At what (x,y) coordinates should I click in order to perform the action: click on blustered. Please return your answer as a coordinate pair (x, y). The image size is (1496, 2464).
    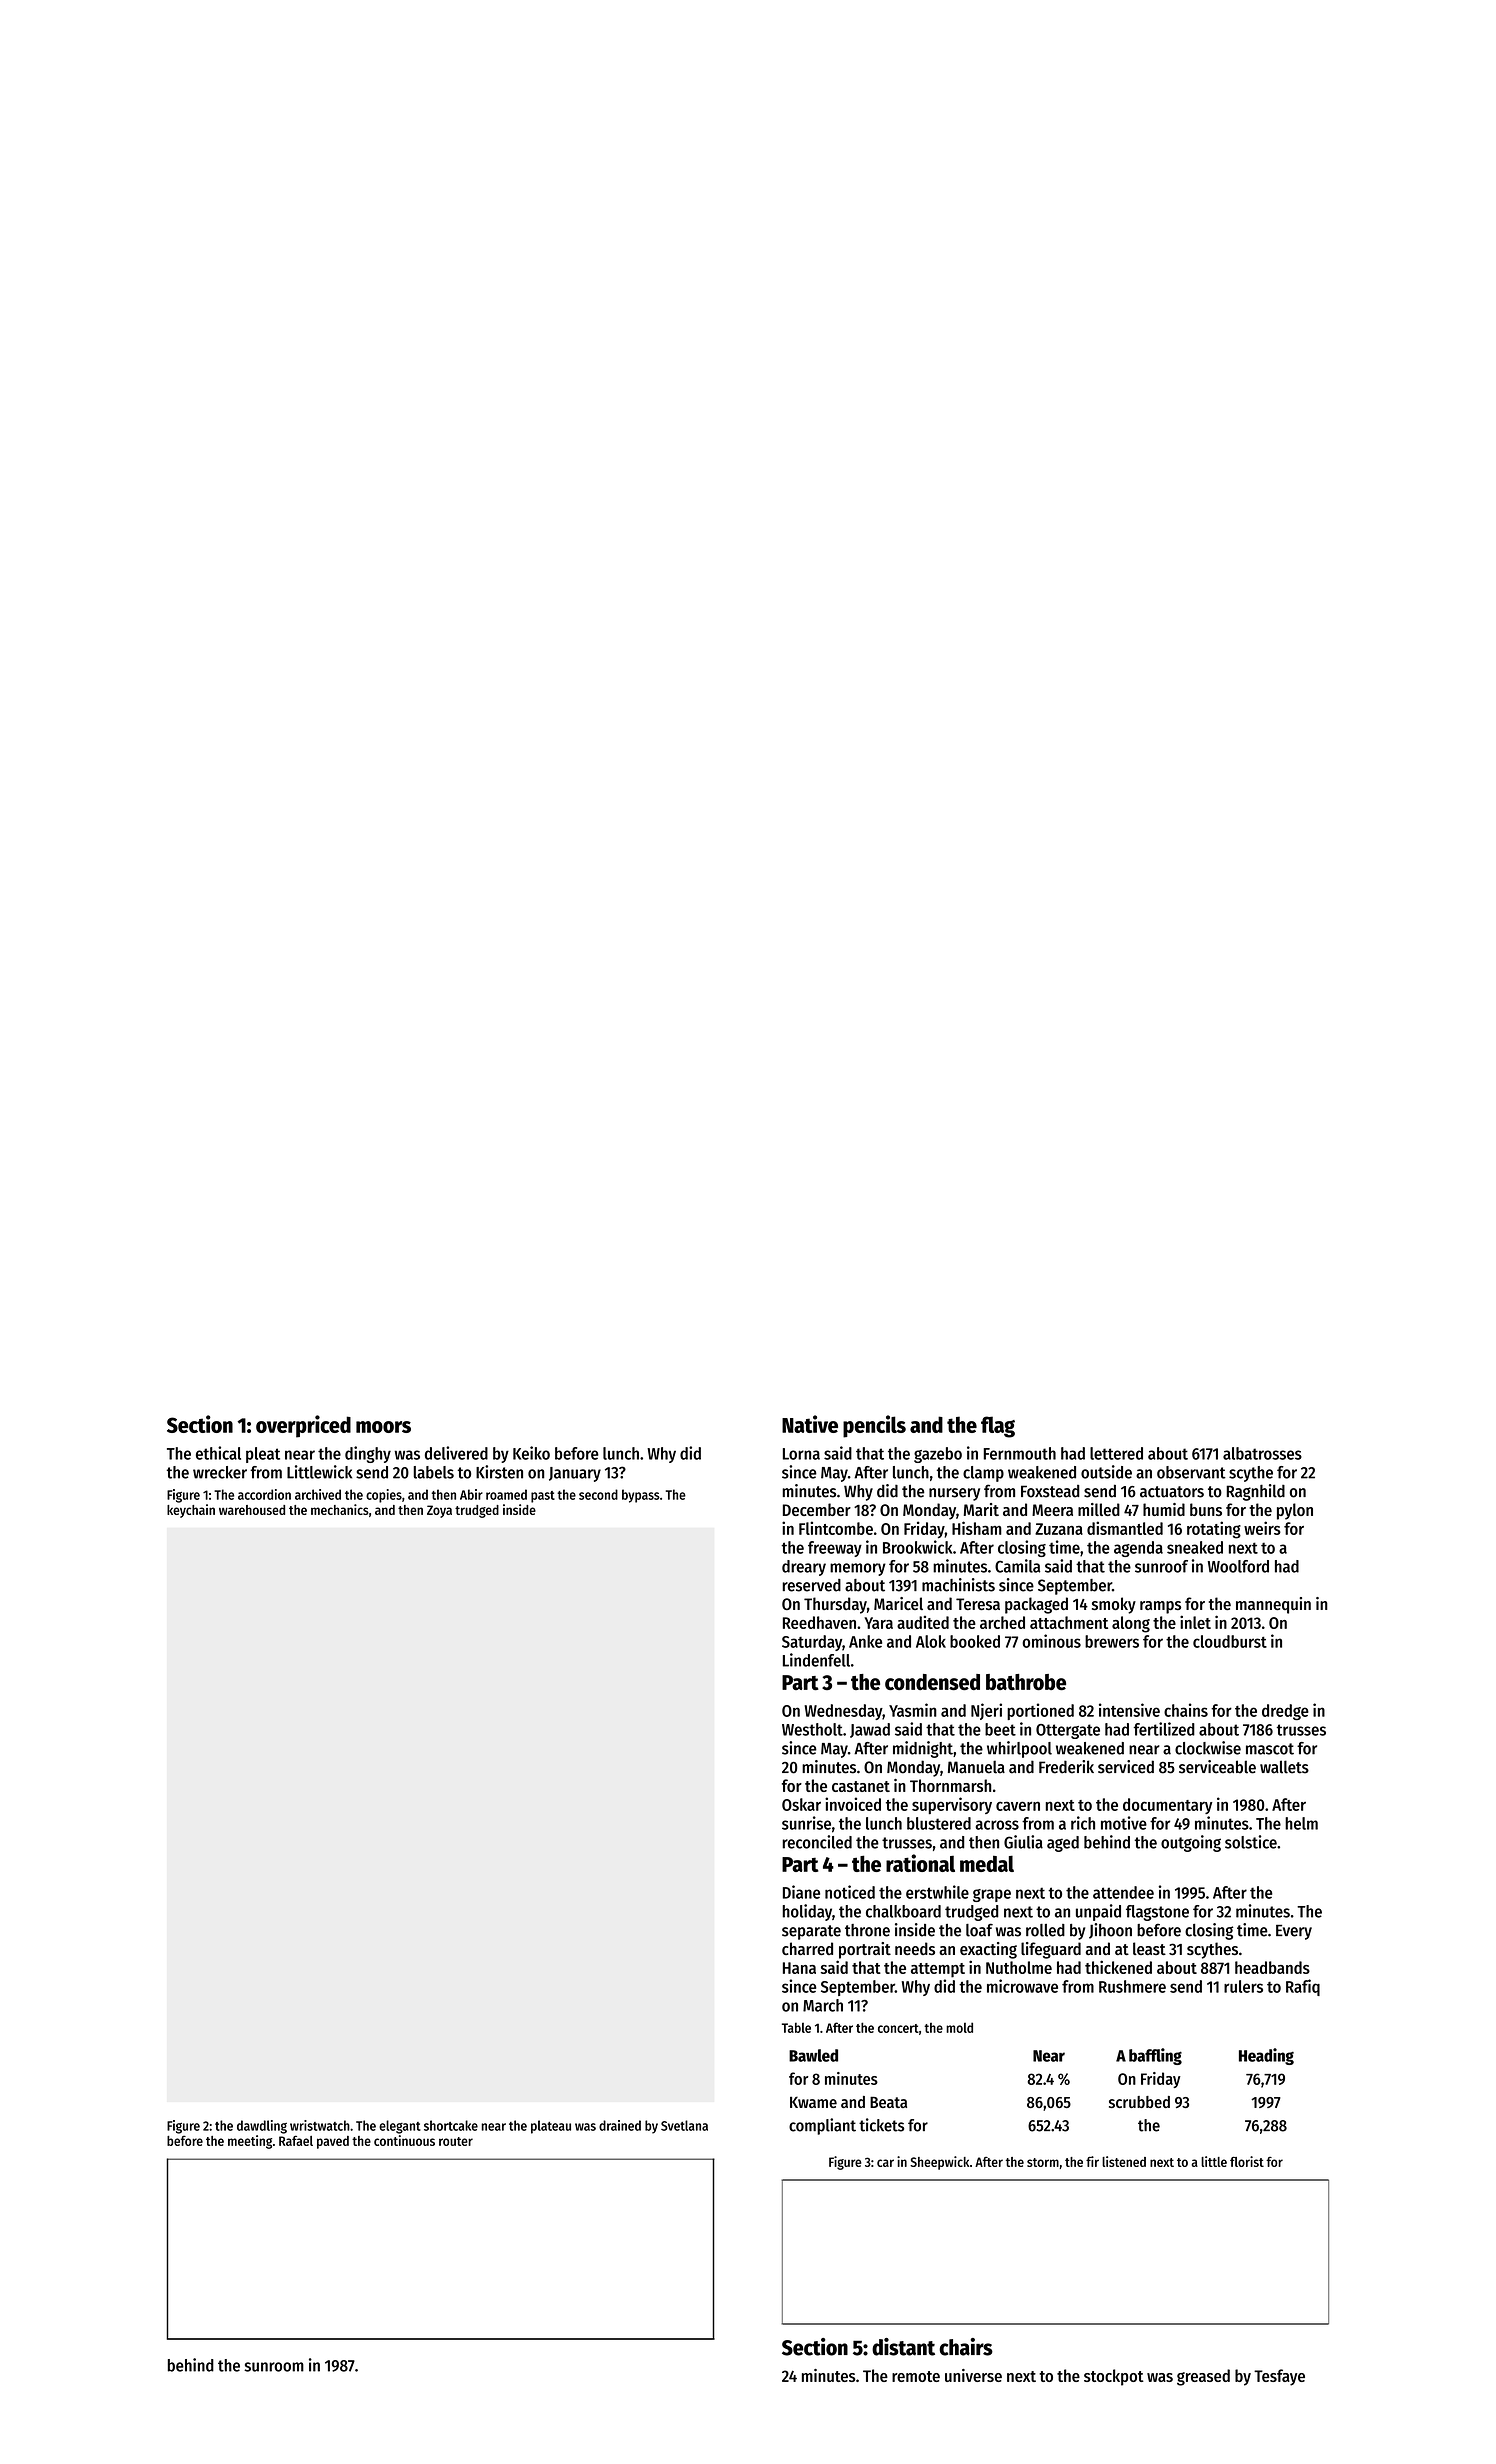
    Looking at the image, I should click on (939, 1823).
